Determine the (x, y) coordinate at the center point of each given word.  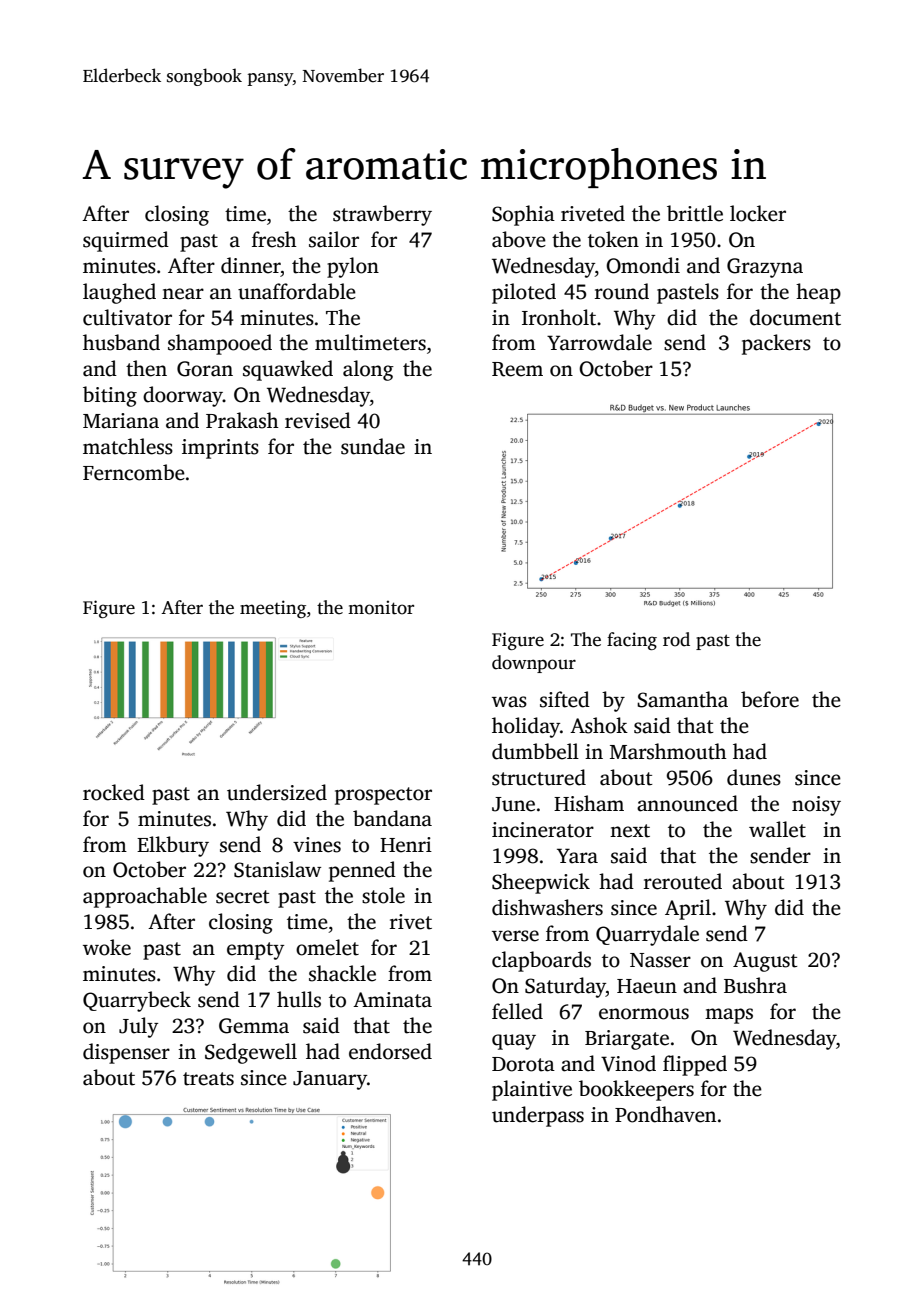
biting (110, 396)
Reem (517, 369)
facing (632, 641)
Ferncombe (134, 472)
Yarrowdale (599, 342)
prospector (383, 796)
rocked (114, 792)
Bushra (755, 985)
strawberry (382, 215)
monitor (381, 607)
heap (818, 293)
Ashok (599, 725)
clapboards (541, 961)
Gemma (254, 1026)
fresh (274, 239)
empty (255, 951)
